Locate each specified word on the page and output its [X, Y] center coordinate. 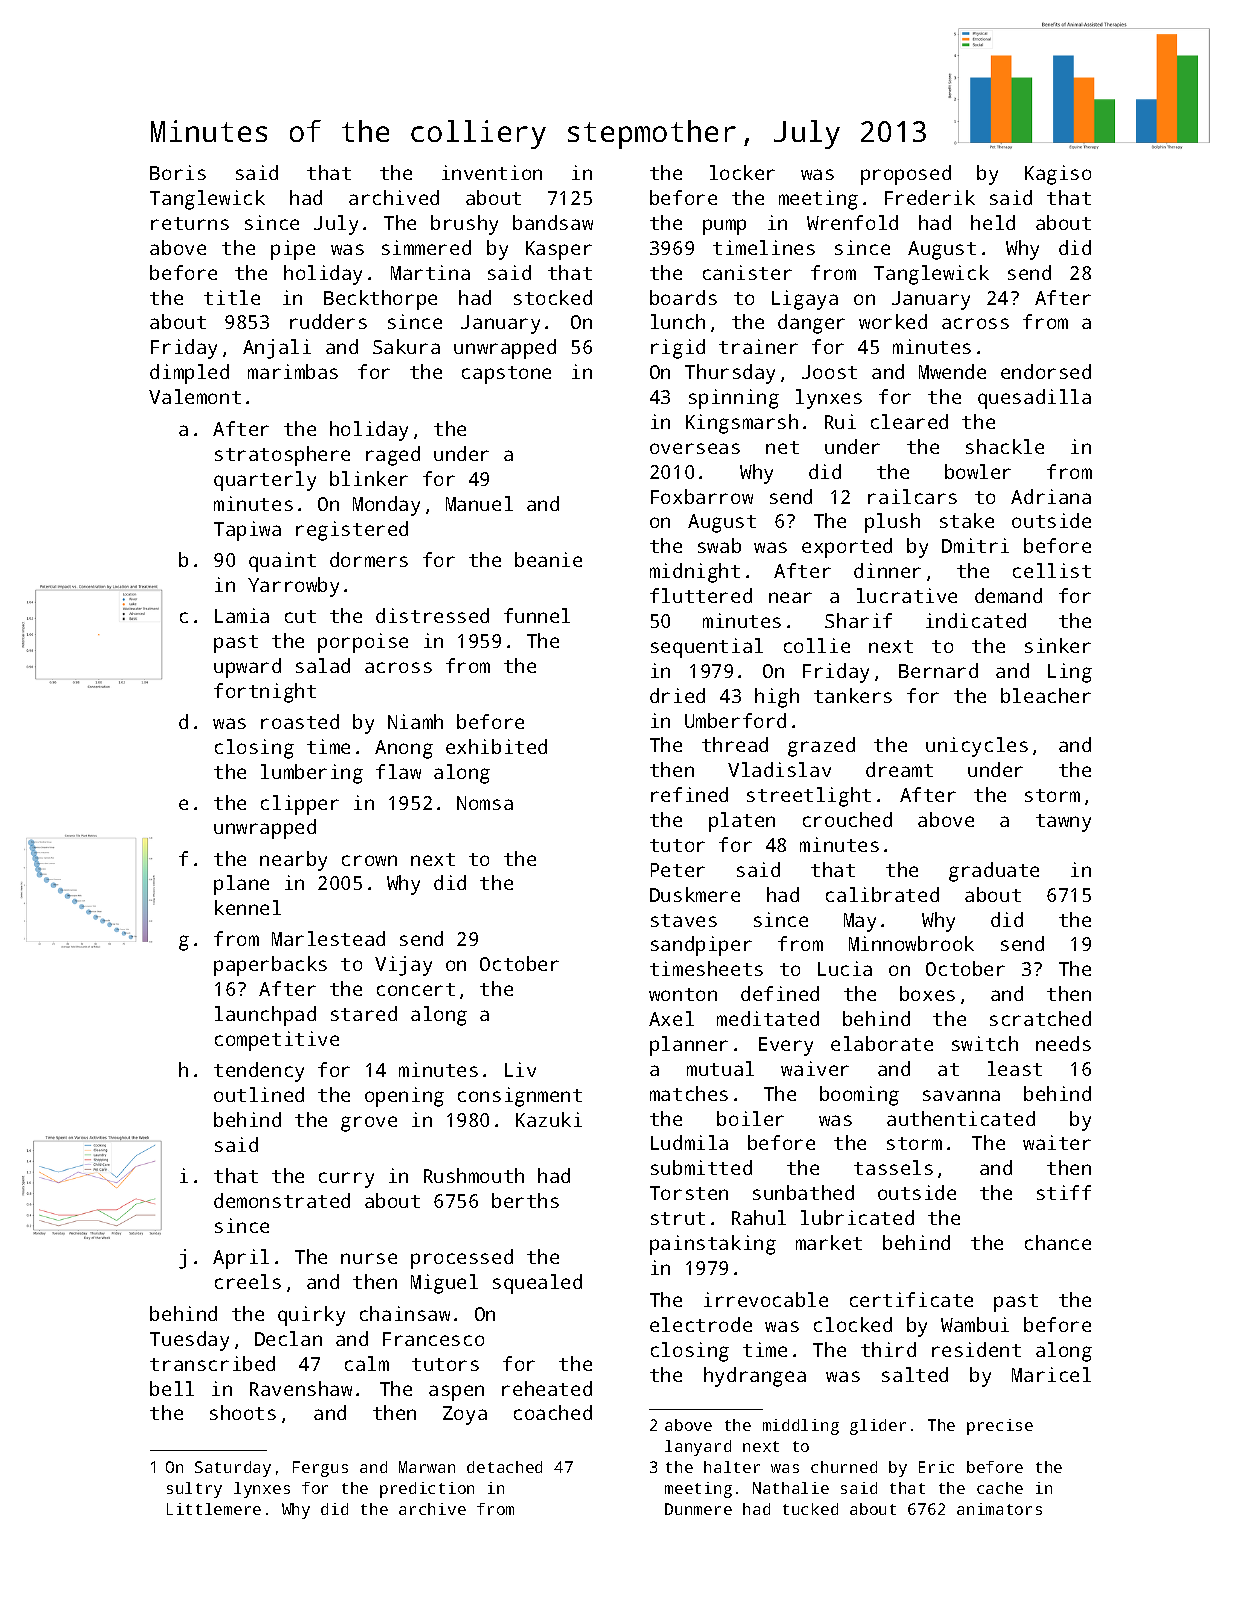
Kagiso [1058, 175]
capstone [506, 375]
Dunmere [698, 1509]
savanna [961, 1095]
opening [404, 1097]
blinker [369, 478]
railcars [912, 496]
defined [780, 993]
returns [190, 223]
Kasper [559, 250]
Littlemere [214, 1509]
